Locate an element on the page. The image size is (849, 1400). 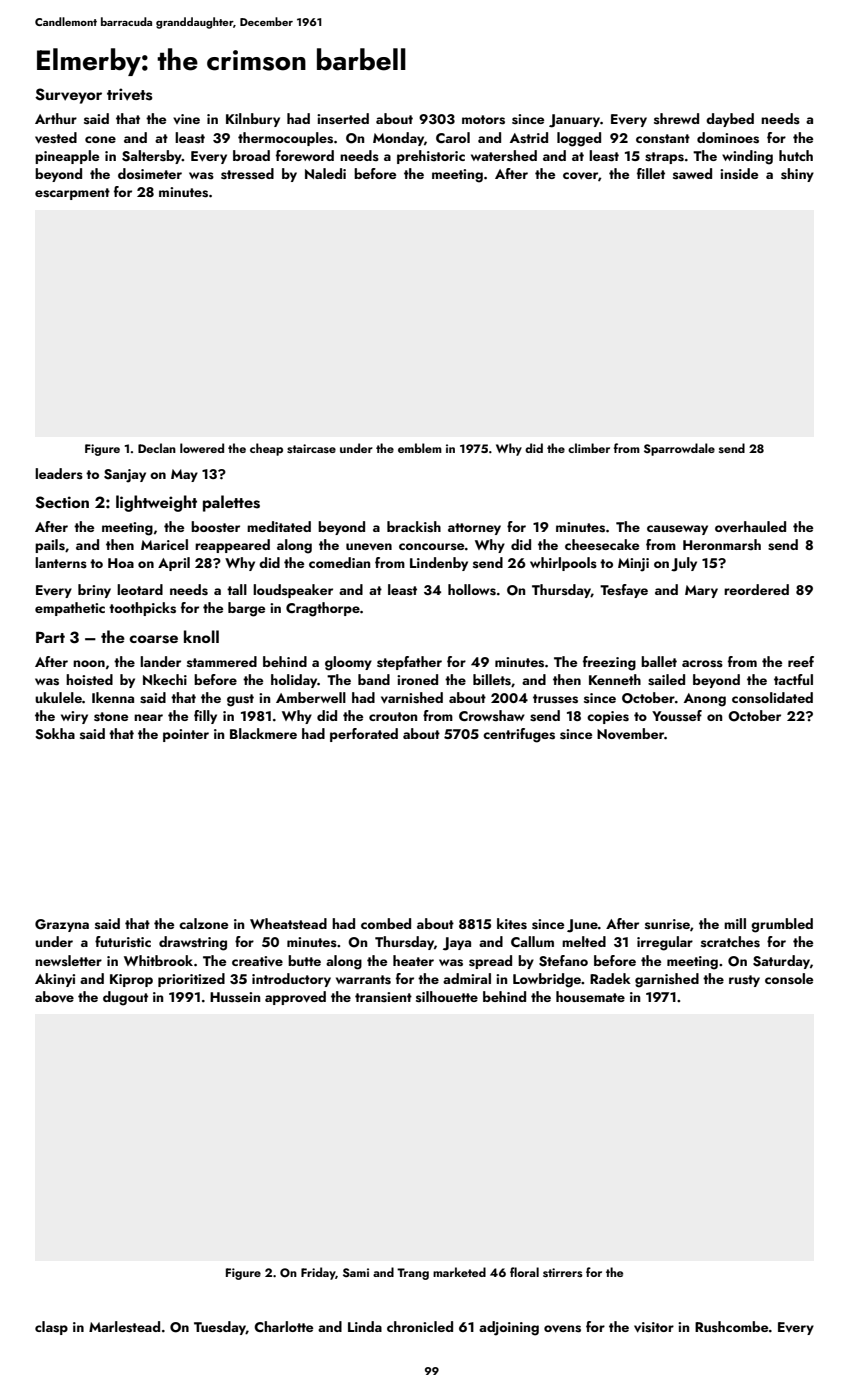
Charlotte is located at coordinates (283, 1326).
